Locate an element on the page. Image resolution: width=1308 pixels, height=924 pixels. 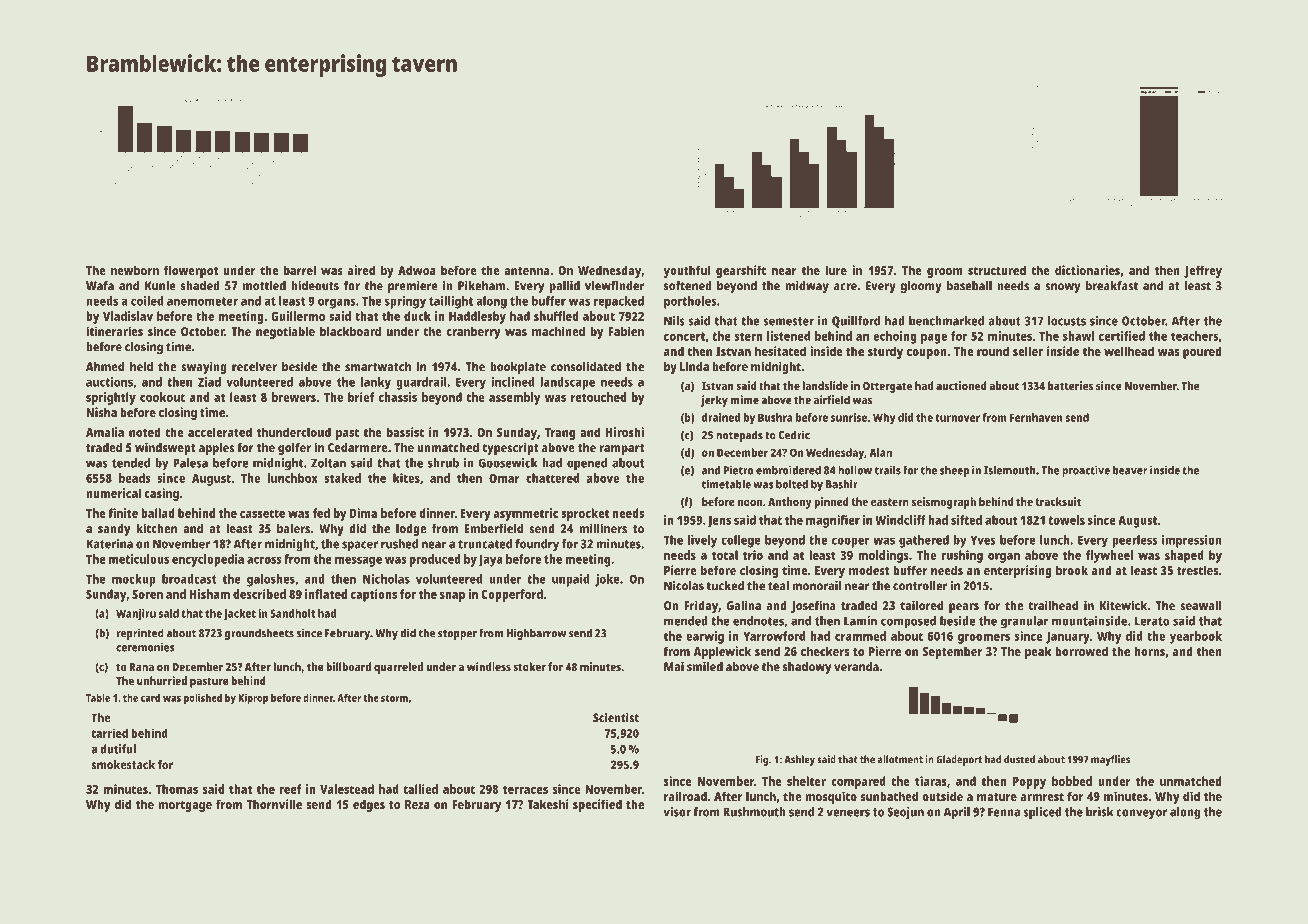
quarreled is located at coordinates (398, 668).
